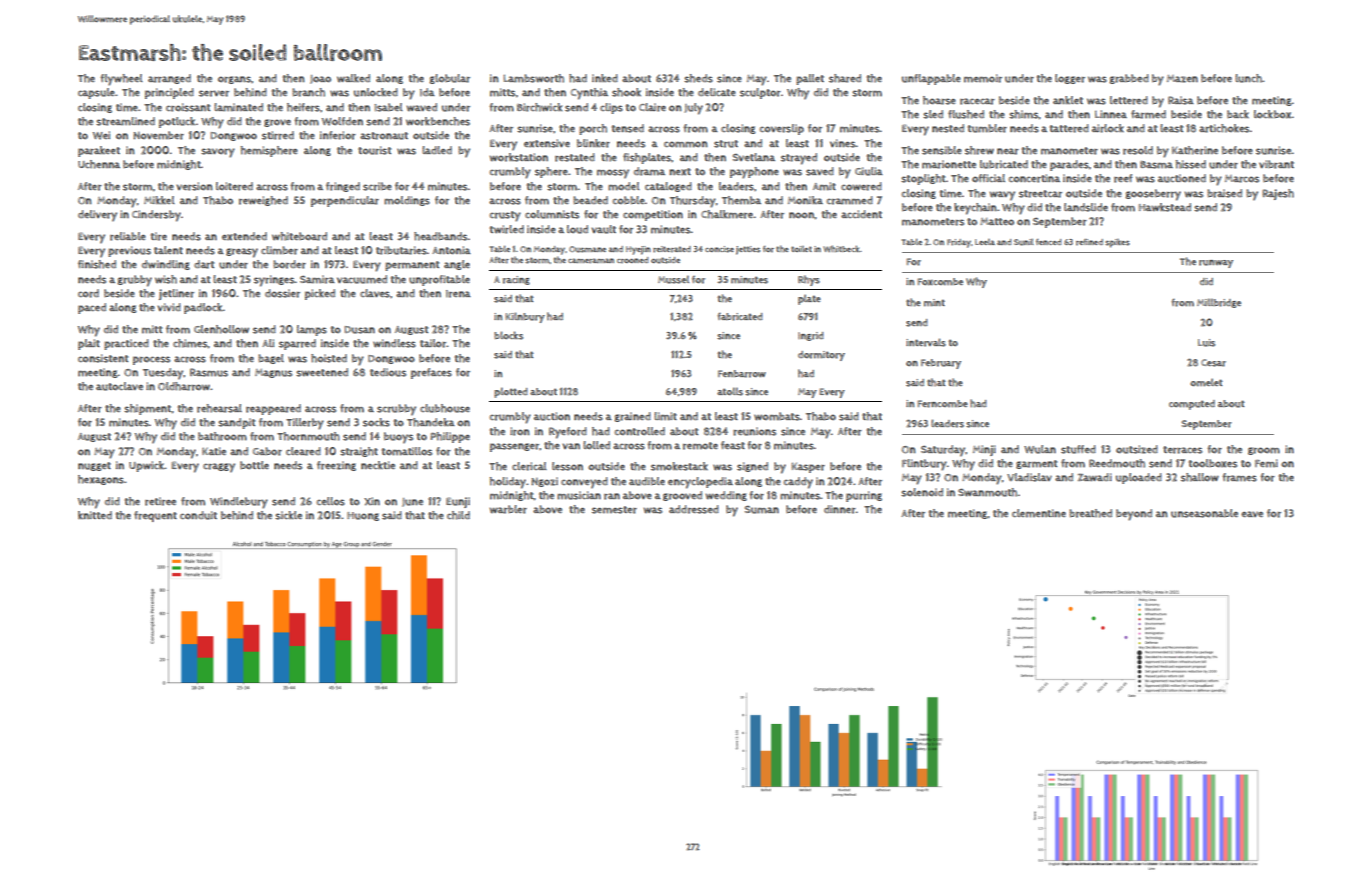  I want to click on Luis, so click(1206, 343).
